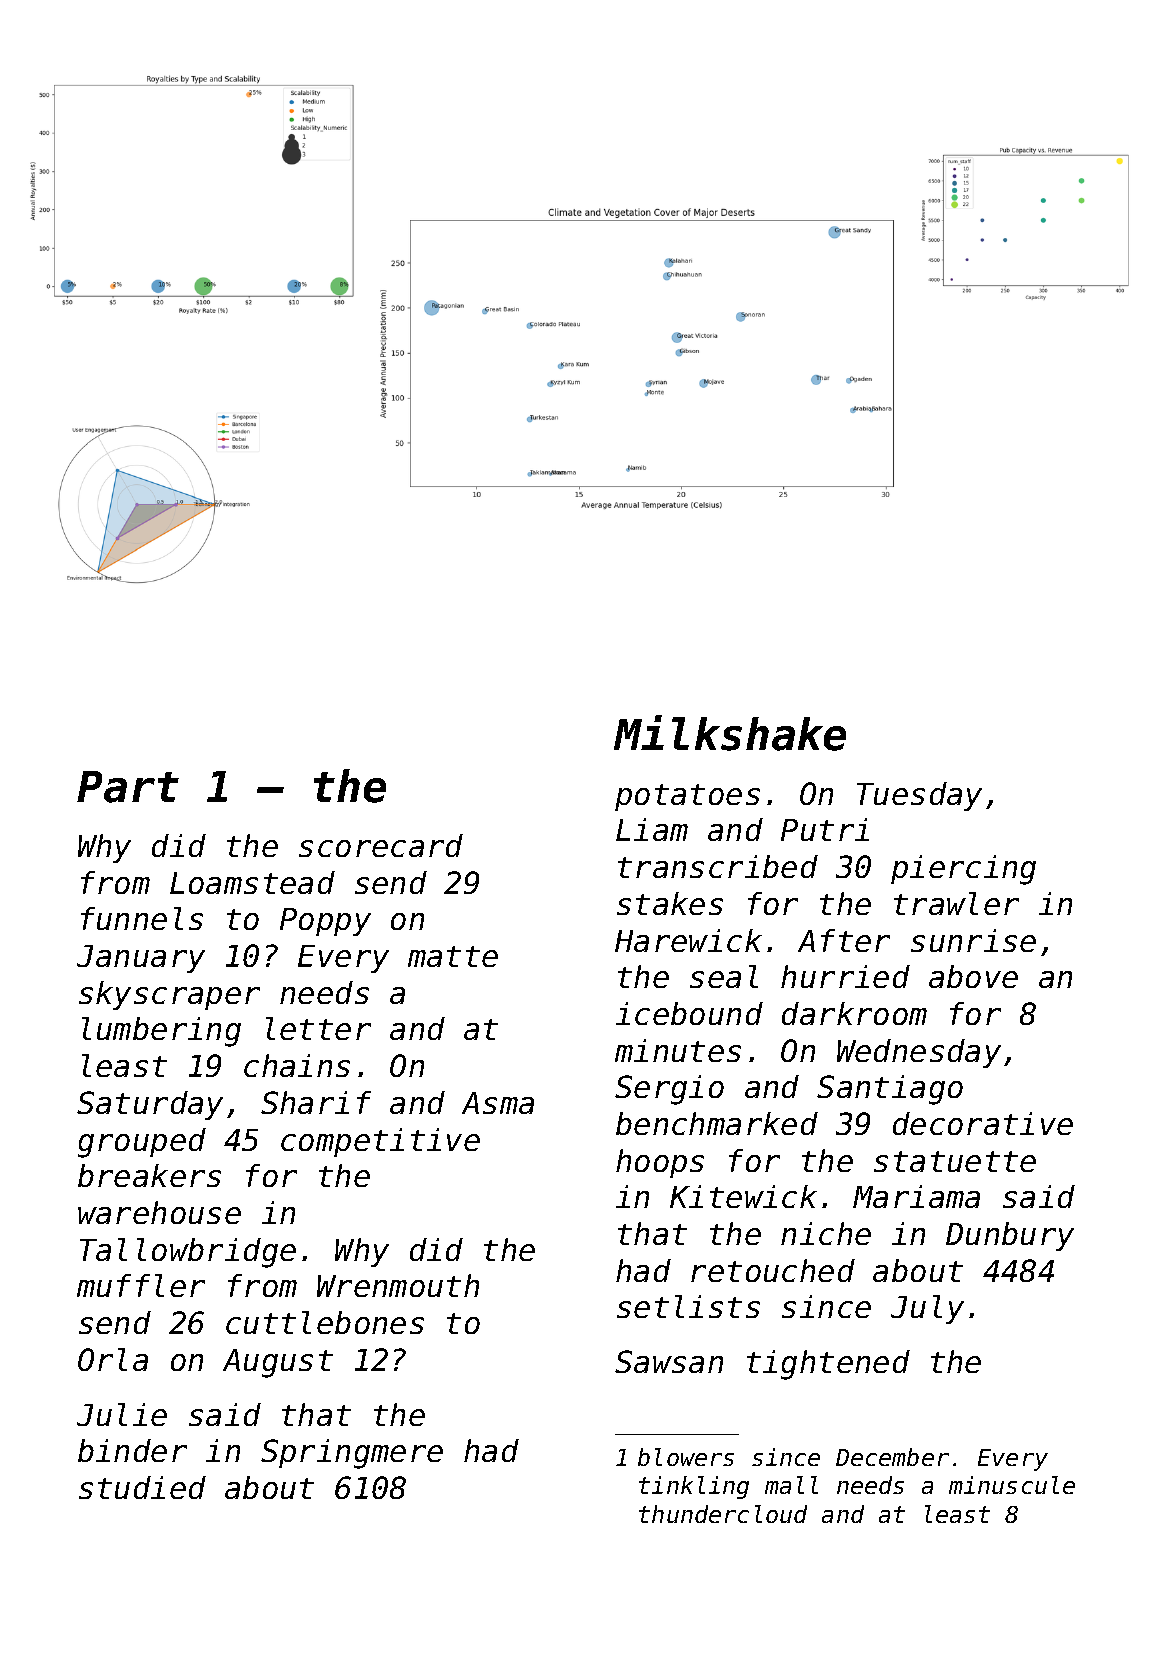 The height and width of the screenshot is (1654, 1165). I want to click on Part, so click(128, 787).
